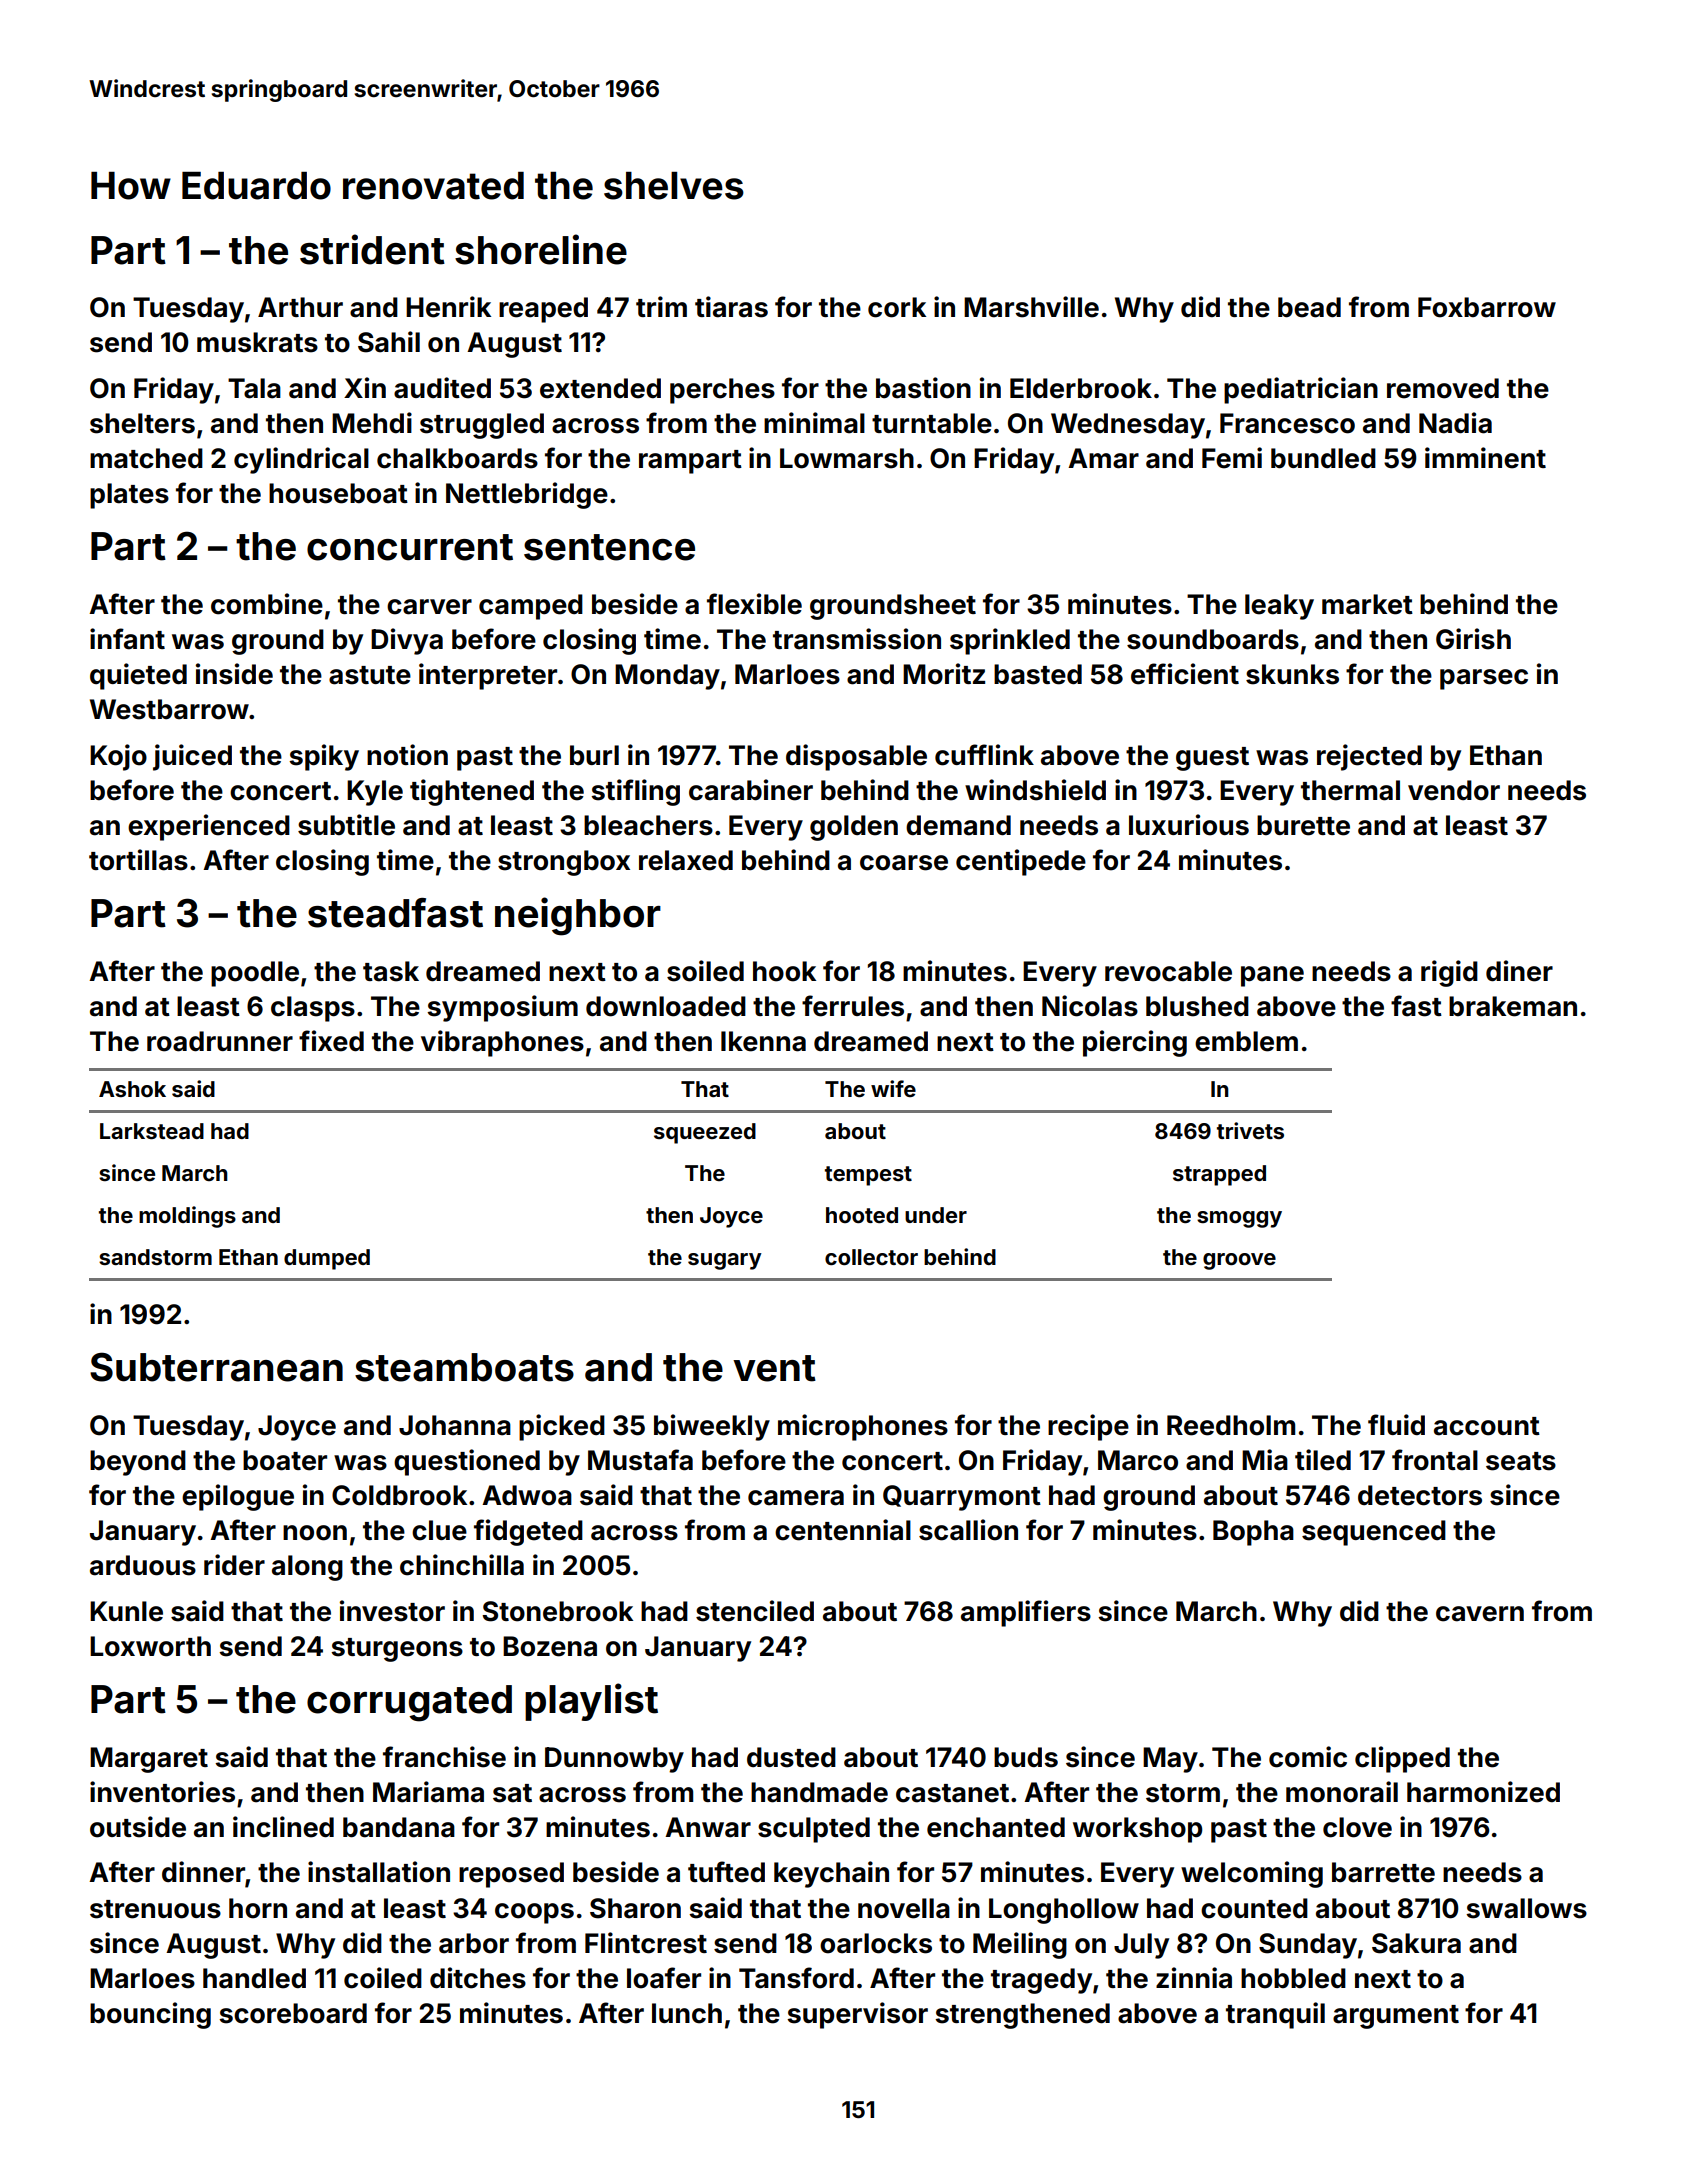  Describe the element at coordinates (372, 249) in the document. I see `strident` at that location.
